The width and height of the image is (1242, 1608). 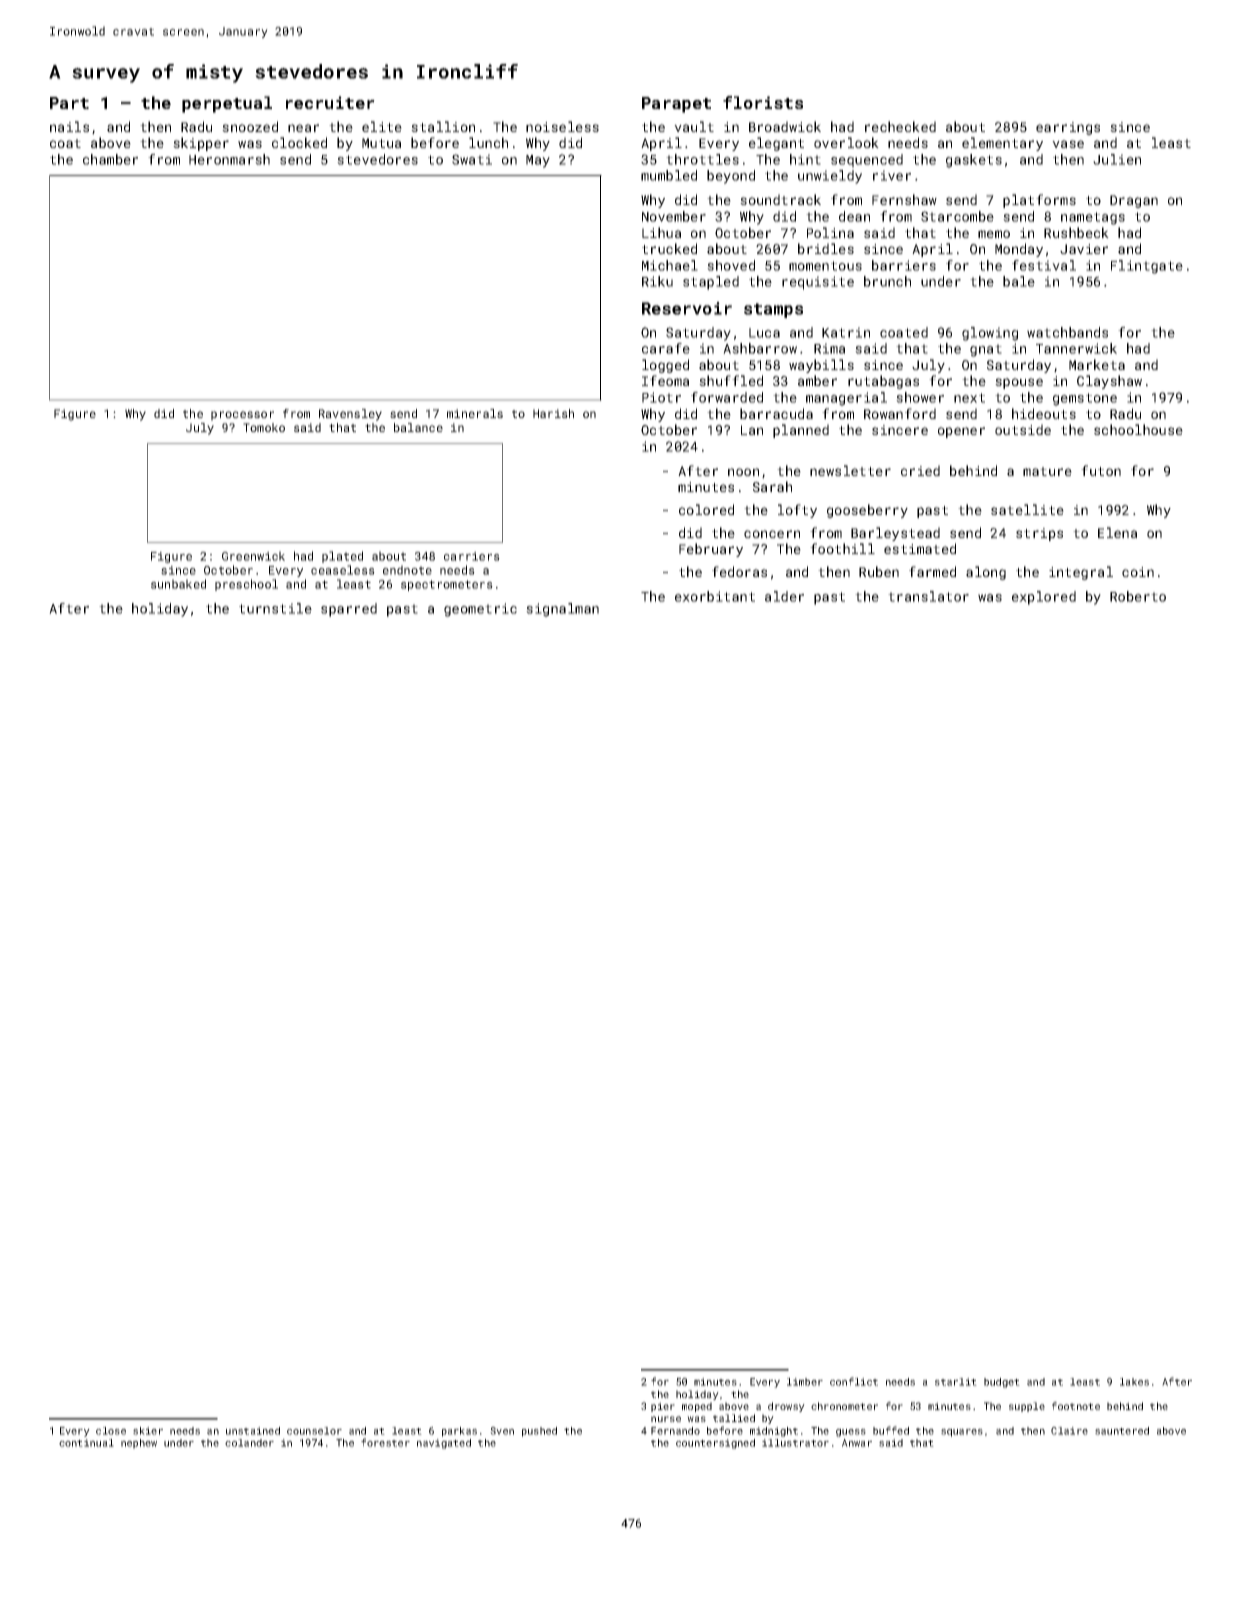 What do you see at coordinates (201, 144) in the image?
I see `skipper` at bounding box center [201, 144].
